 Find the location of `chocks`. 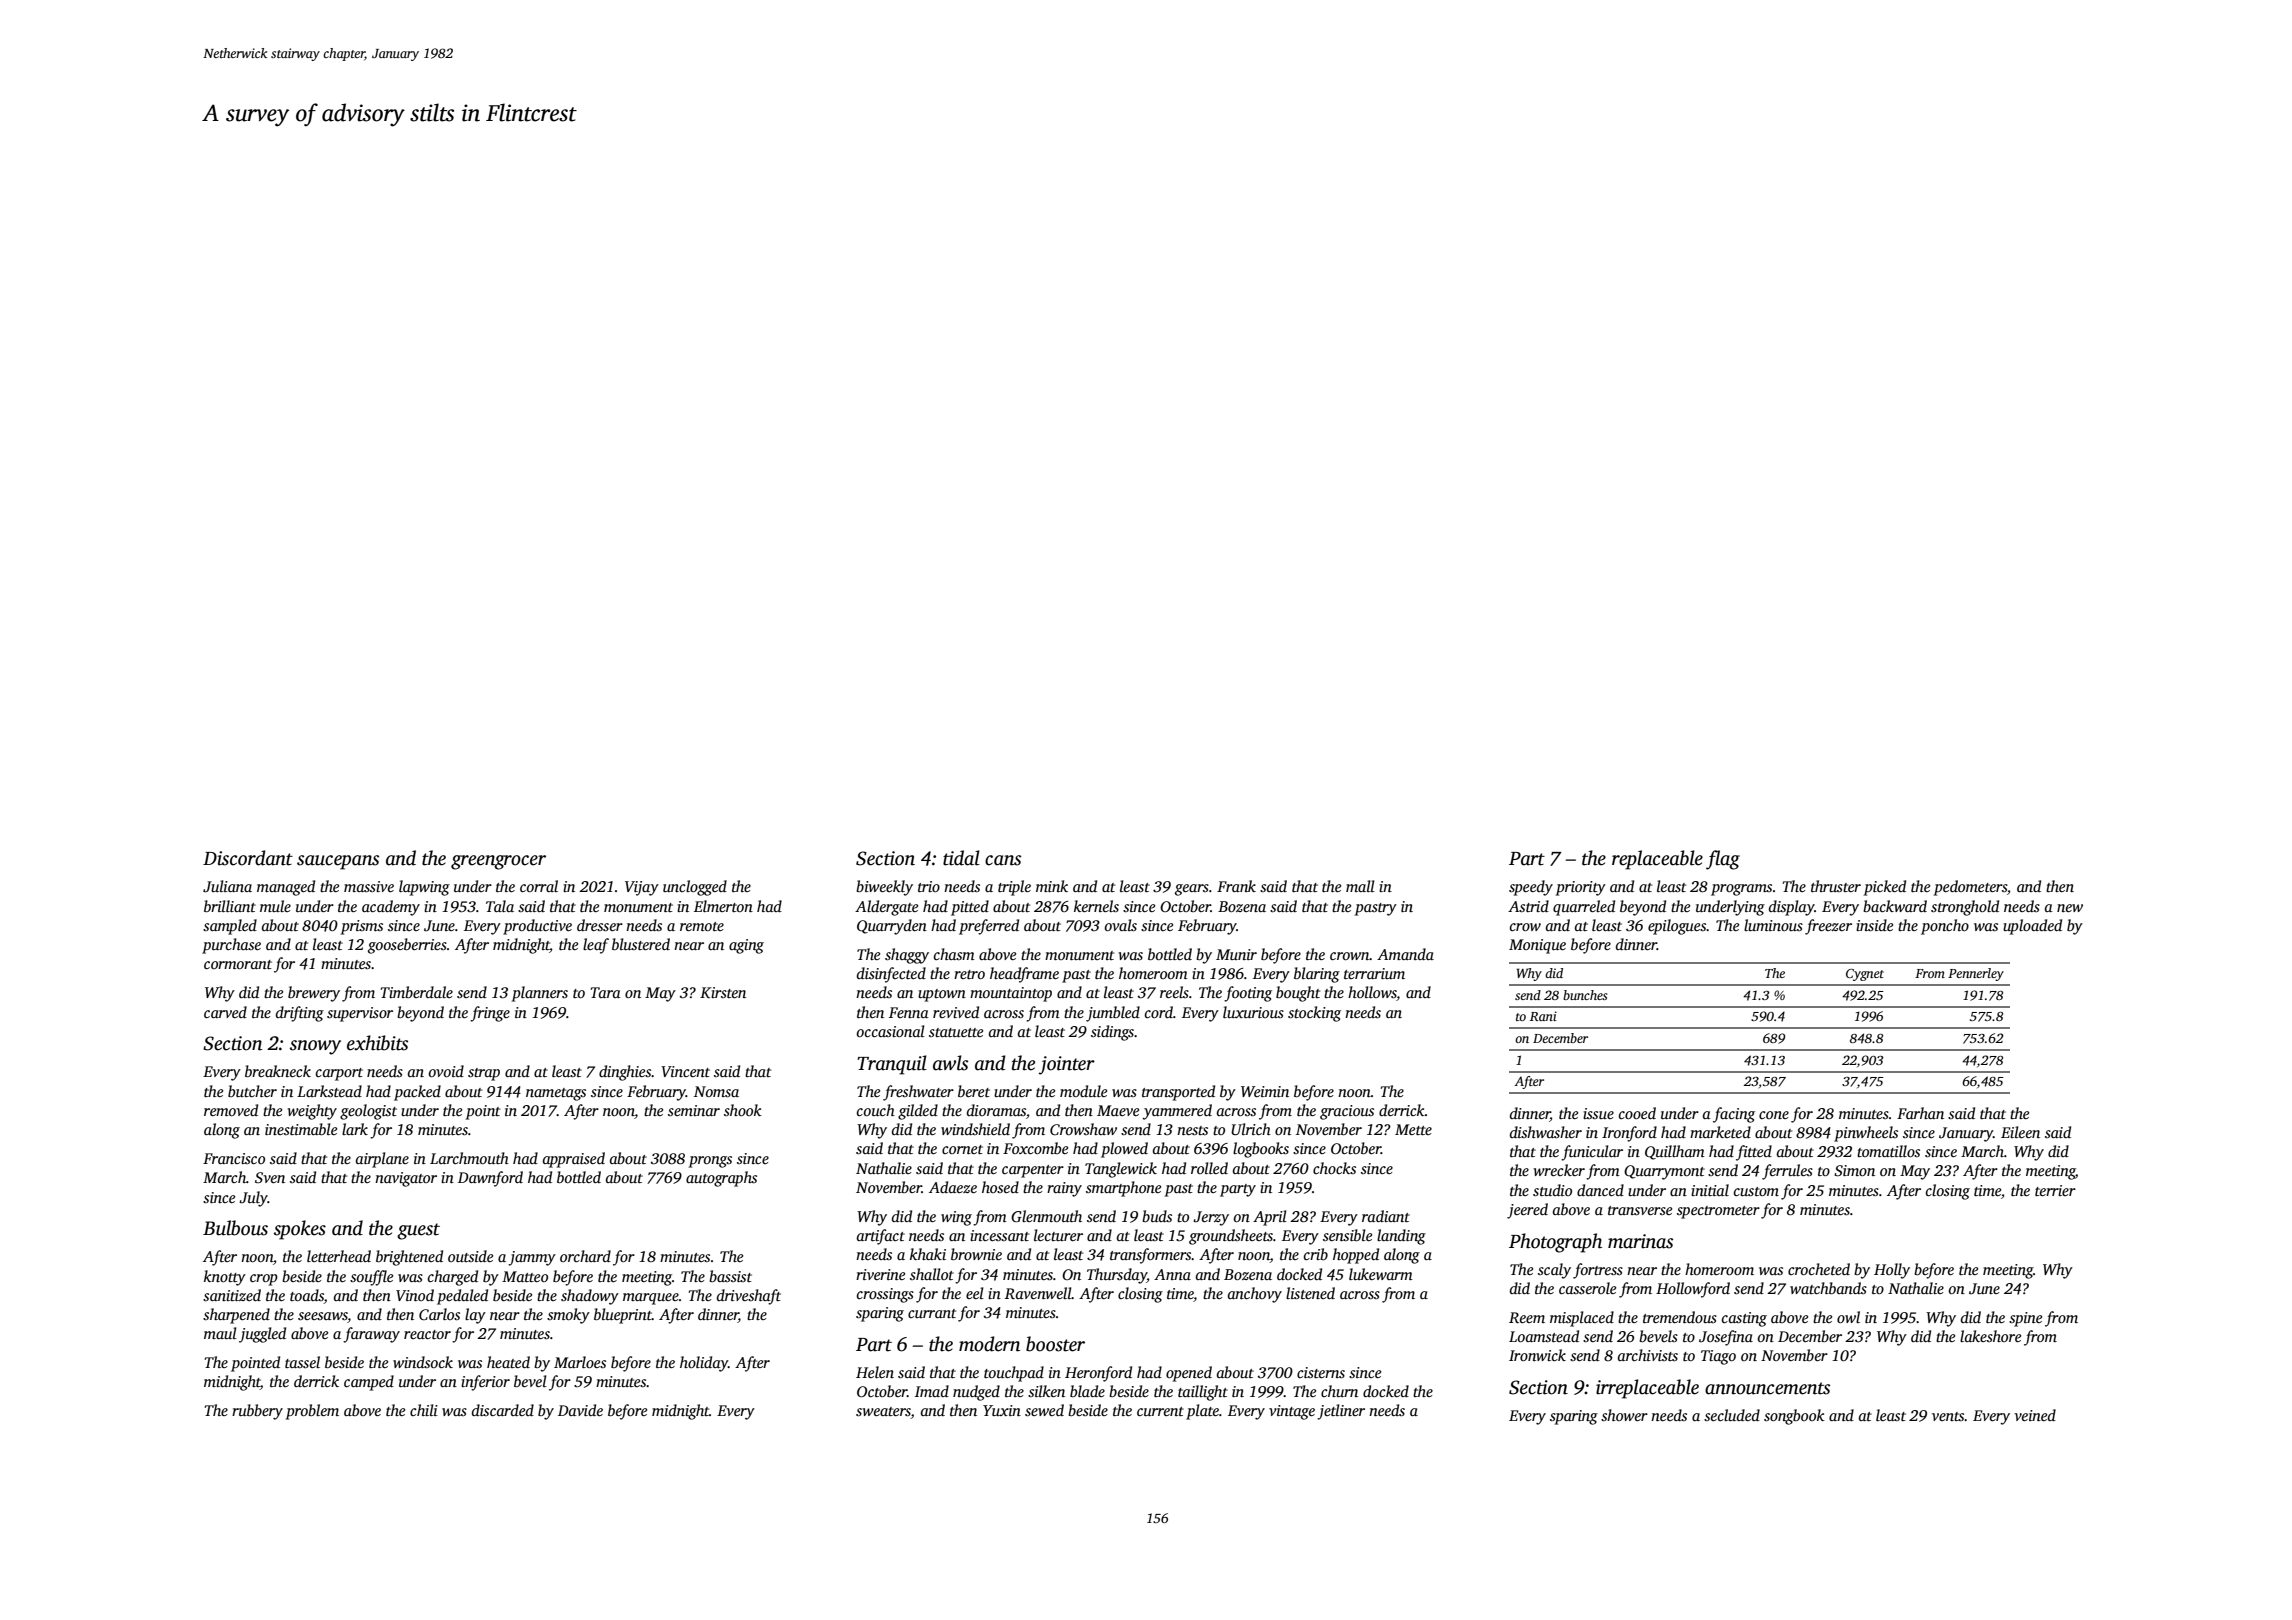

chocks is located at coordinates (1334, 1168).
